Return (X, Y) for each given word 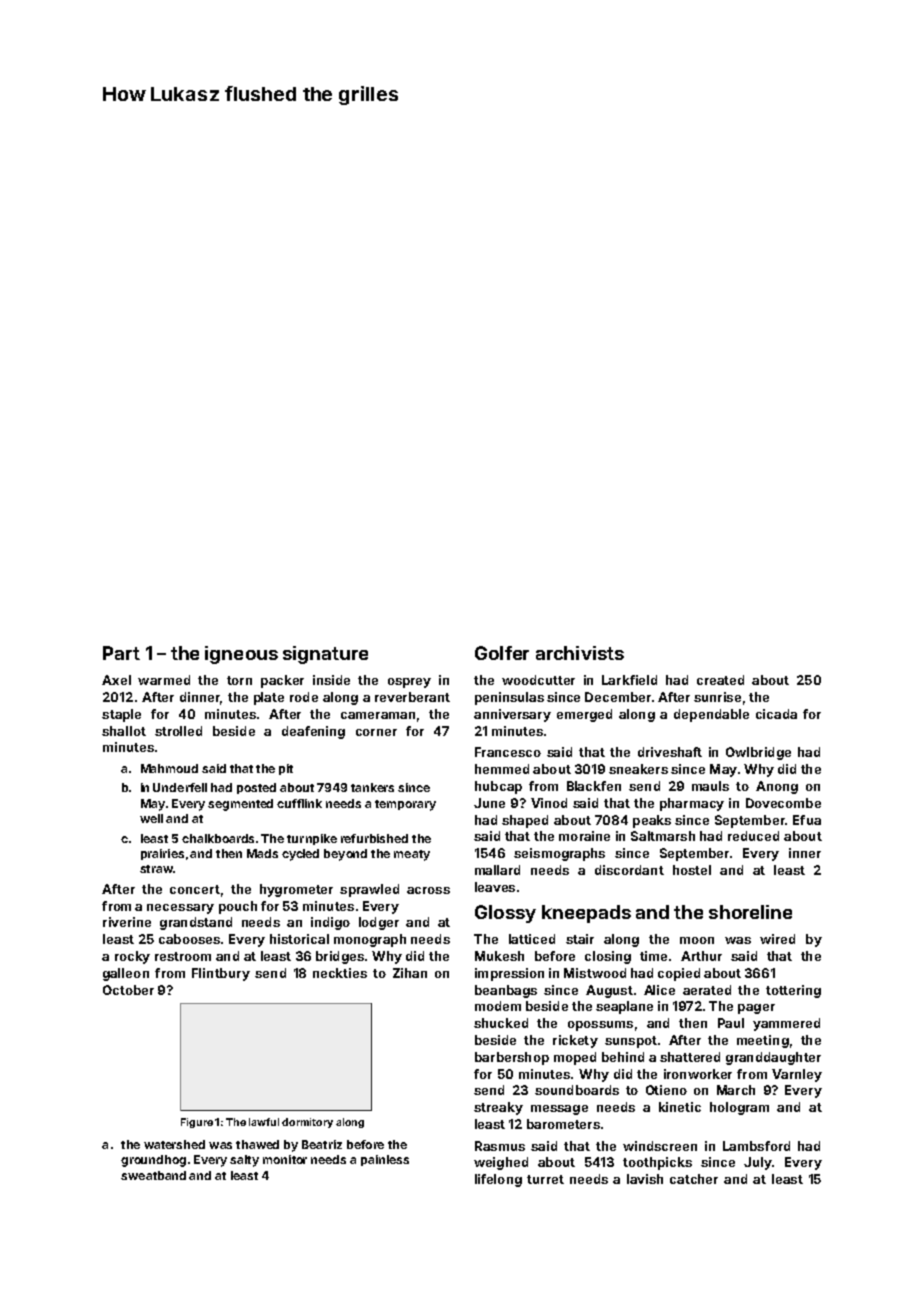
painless (385, 1160)
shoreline (750, 912)
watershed (174, 1144)
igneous (241, 655)
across (428, 890)
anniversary (512, 715)
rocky (132, 957)
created (720, 680)
